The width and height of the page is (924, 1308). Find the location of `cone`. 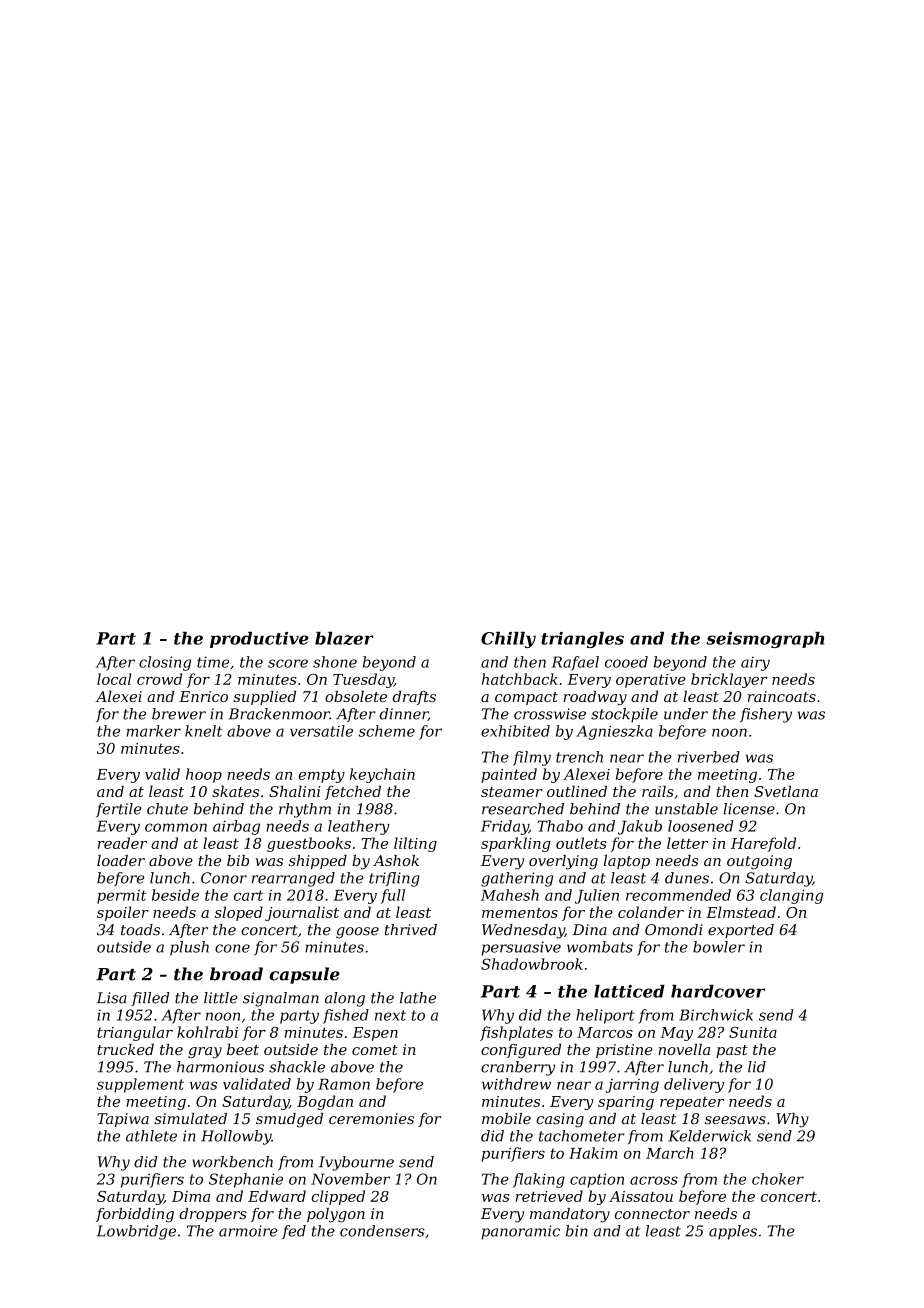

cone is located at coordinates (232, 948).
